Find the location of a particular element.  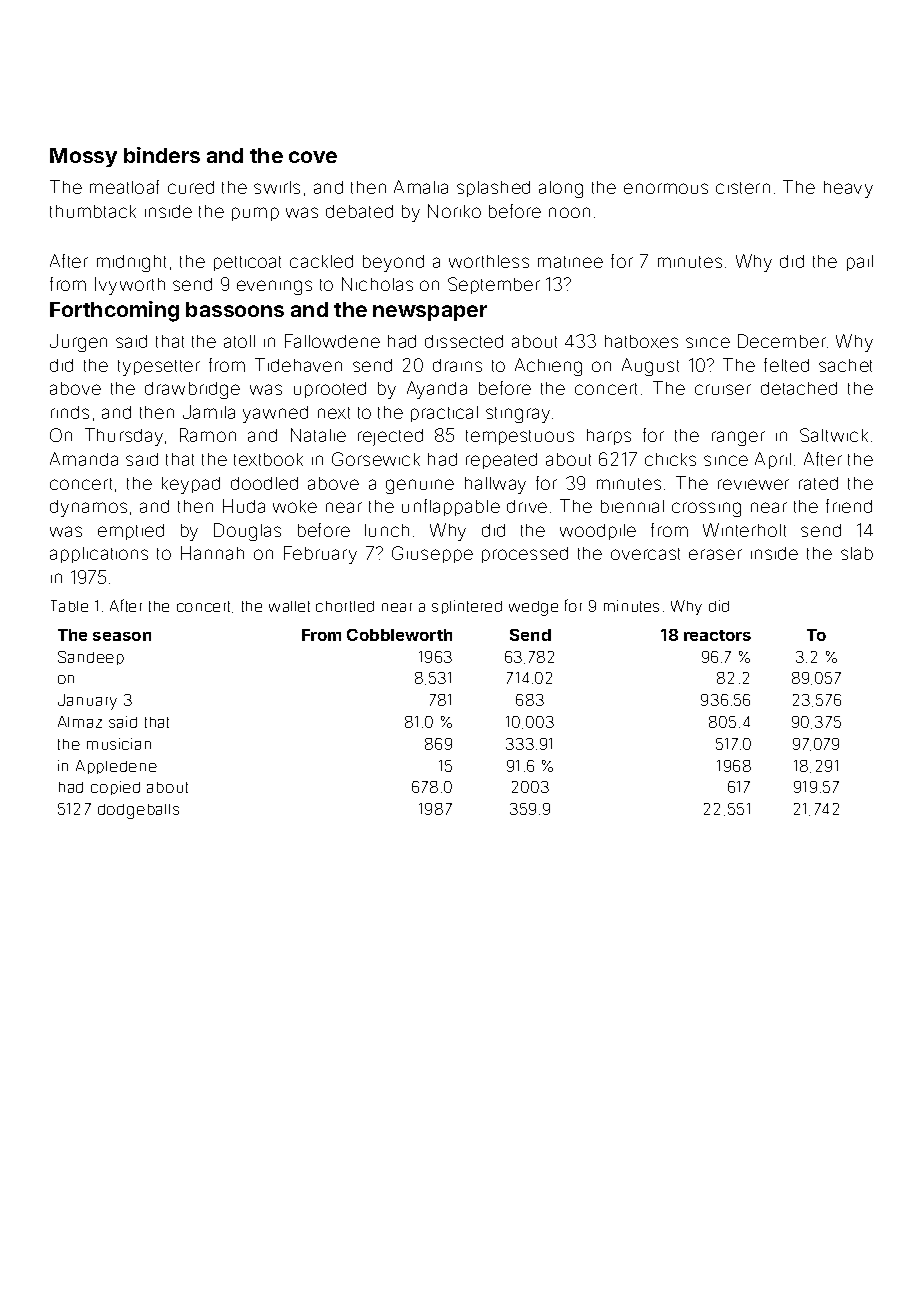

hatboxes is located at coordinates (641, 341).
